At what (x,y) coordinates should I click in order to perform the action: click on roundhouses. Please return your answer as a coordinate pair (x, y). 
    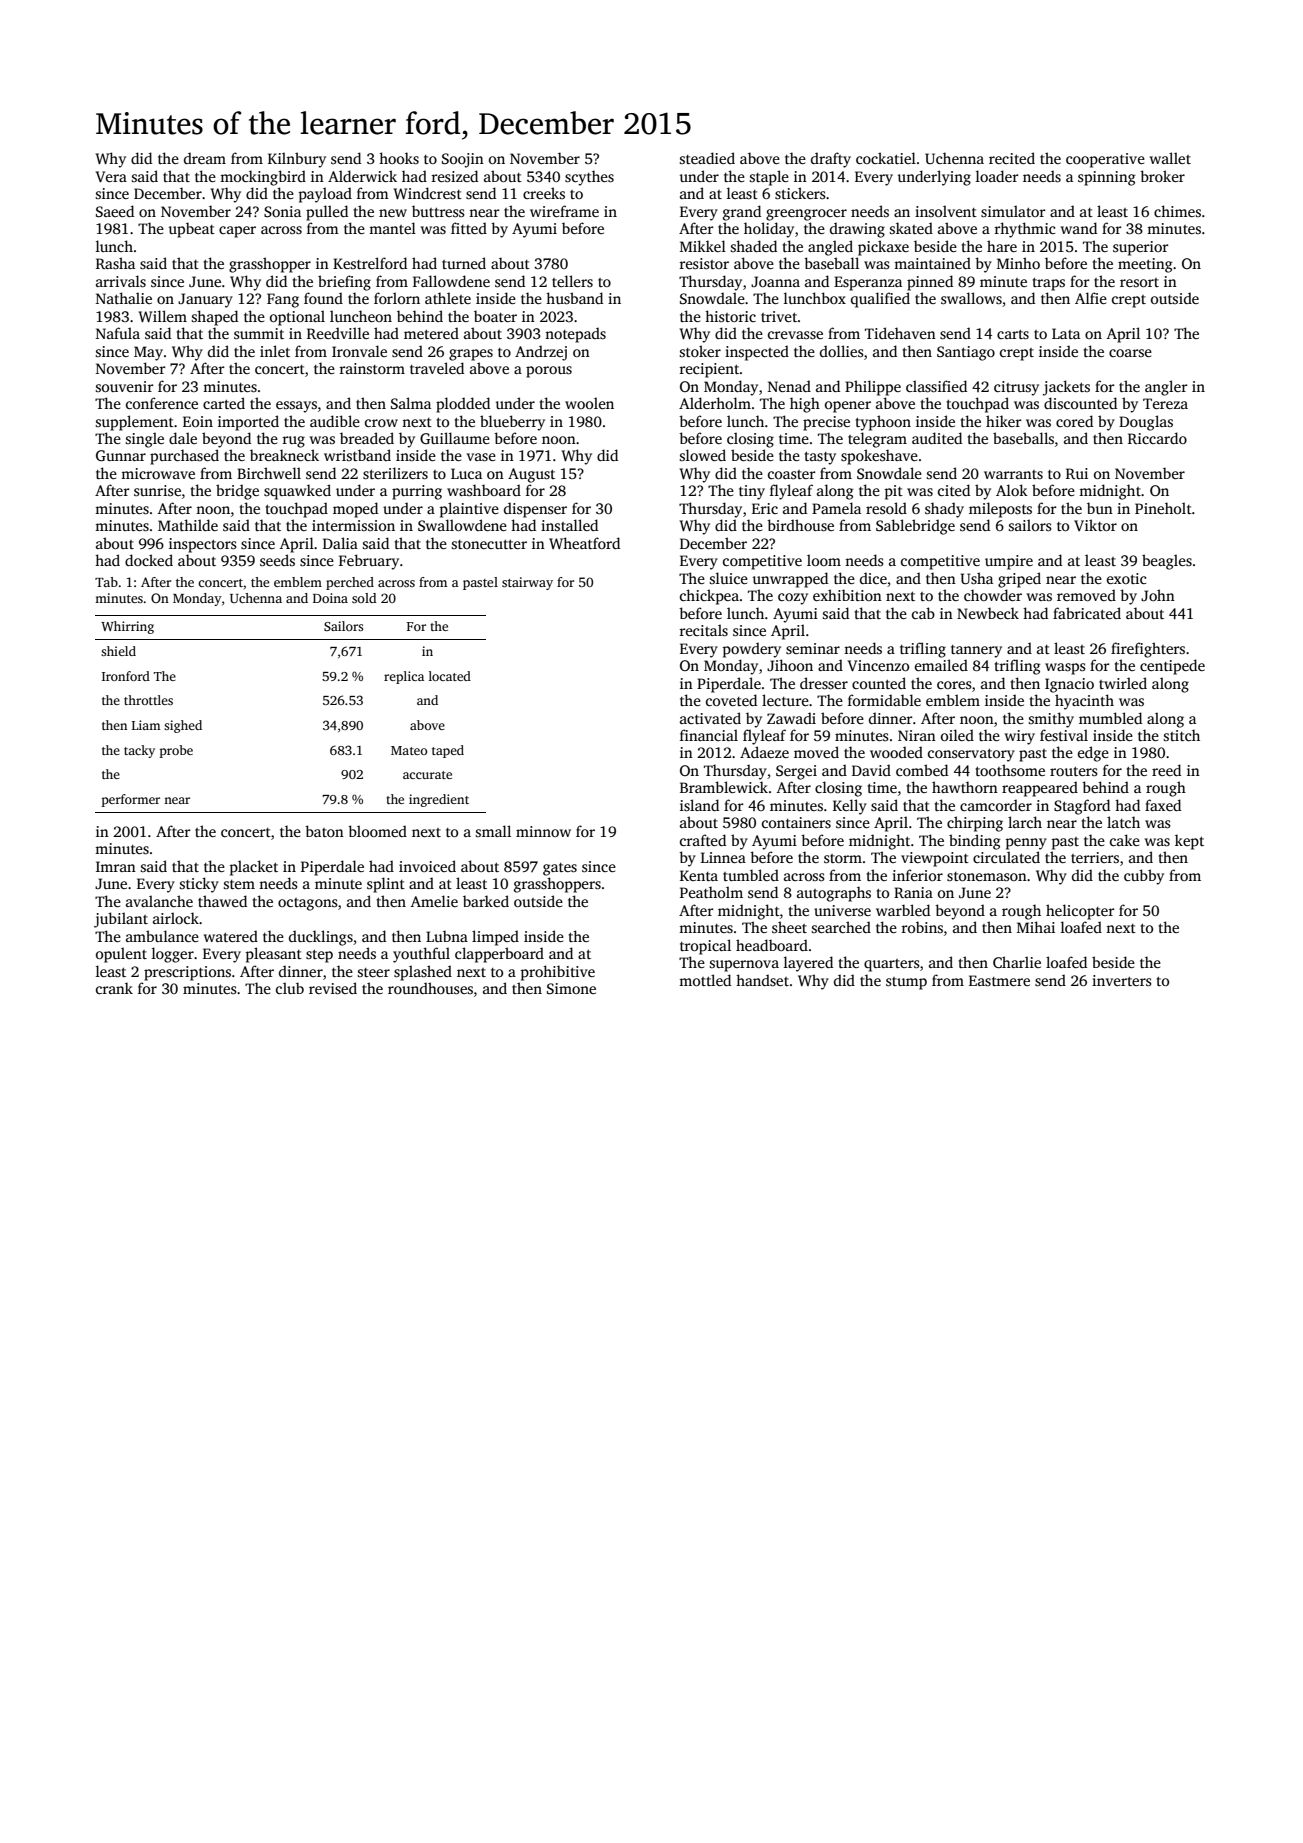
    Looking at the image, I should click on (430, 988).
